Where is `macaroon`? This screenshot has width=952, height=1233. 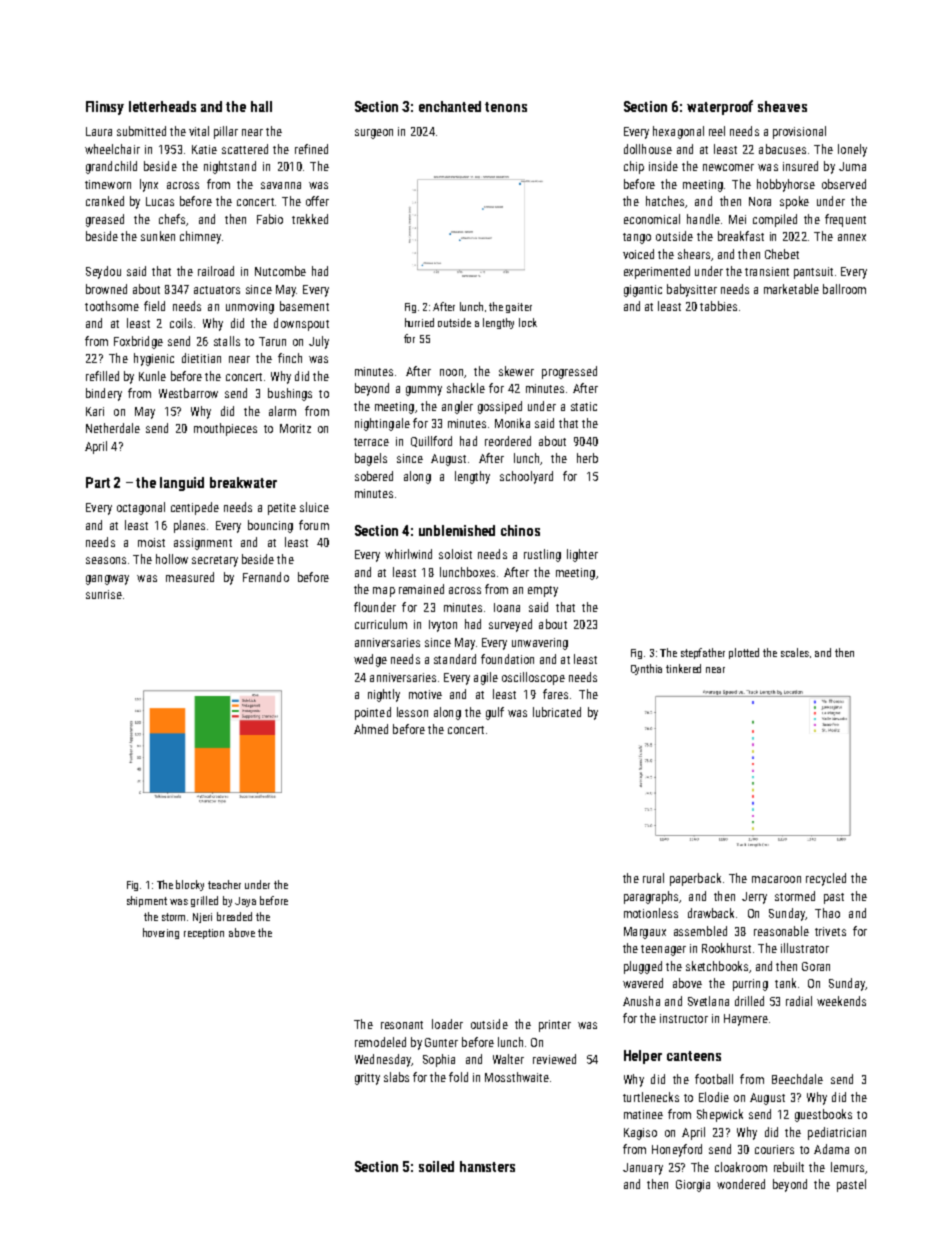 macaroon is located at coordinates (776, 879).
